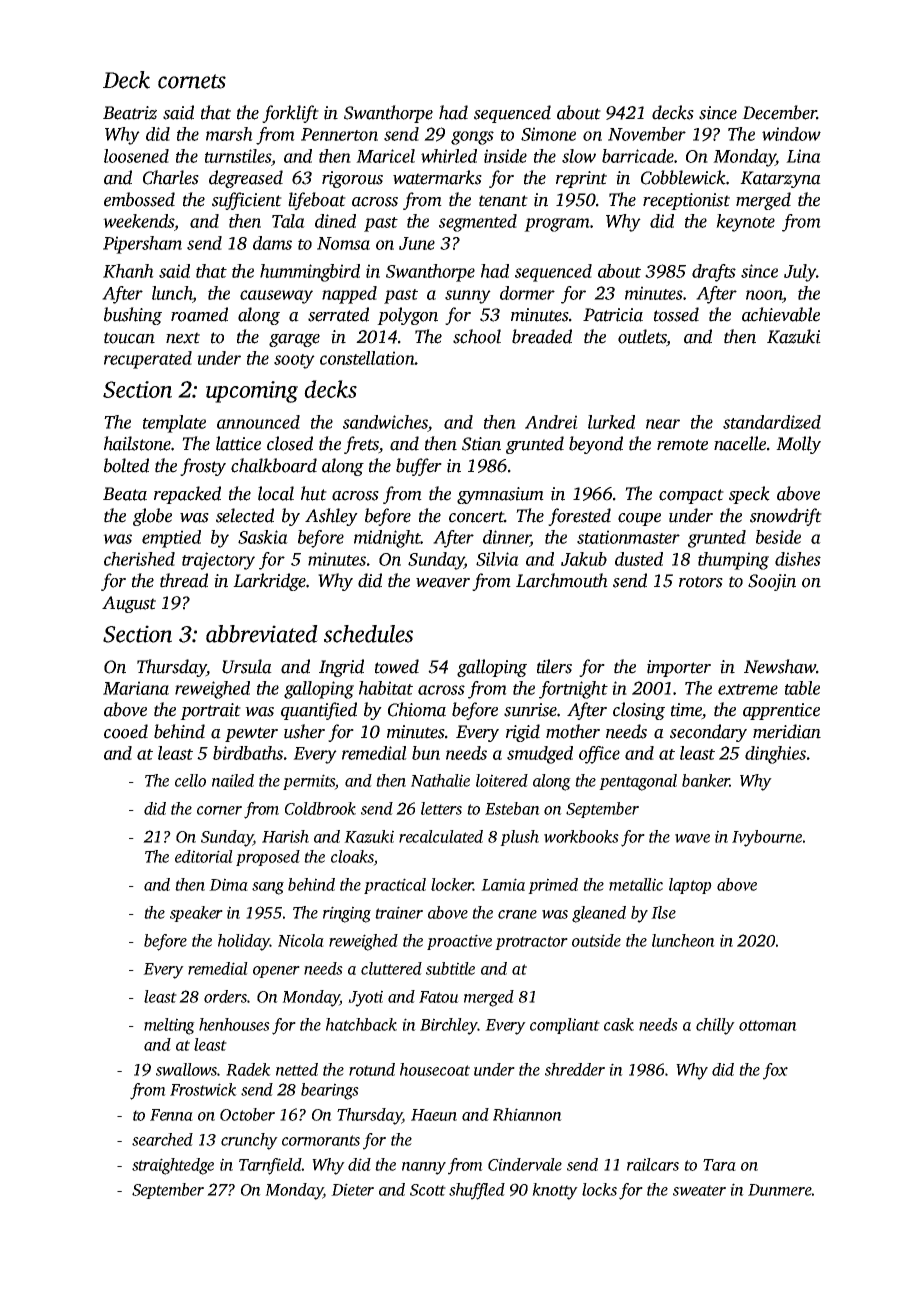 The width and height of the document is (924, 1308). Describe the element at coordinates (294, 361) in the document. I see `sooty` at that location.
